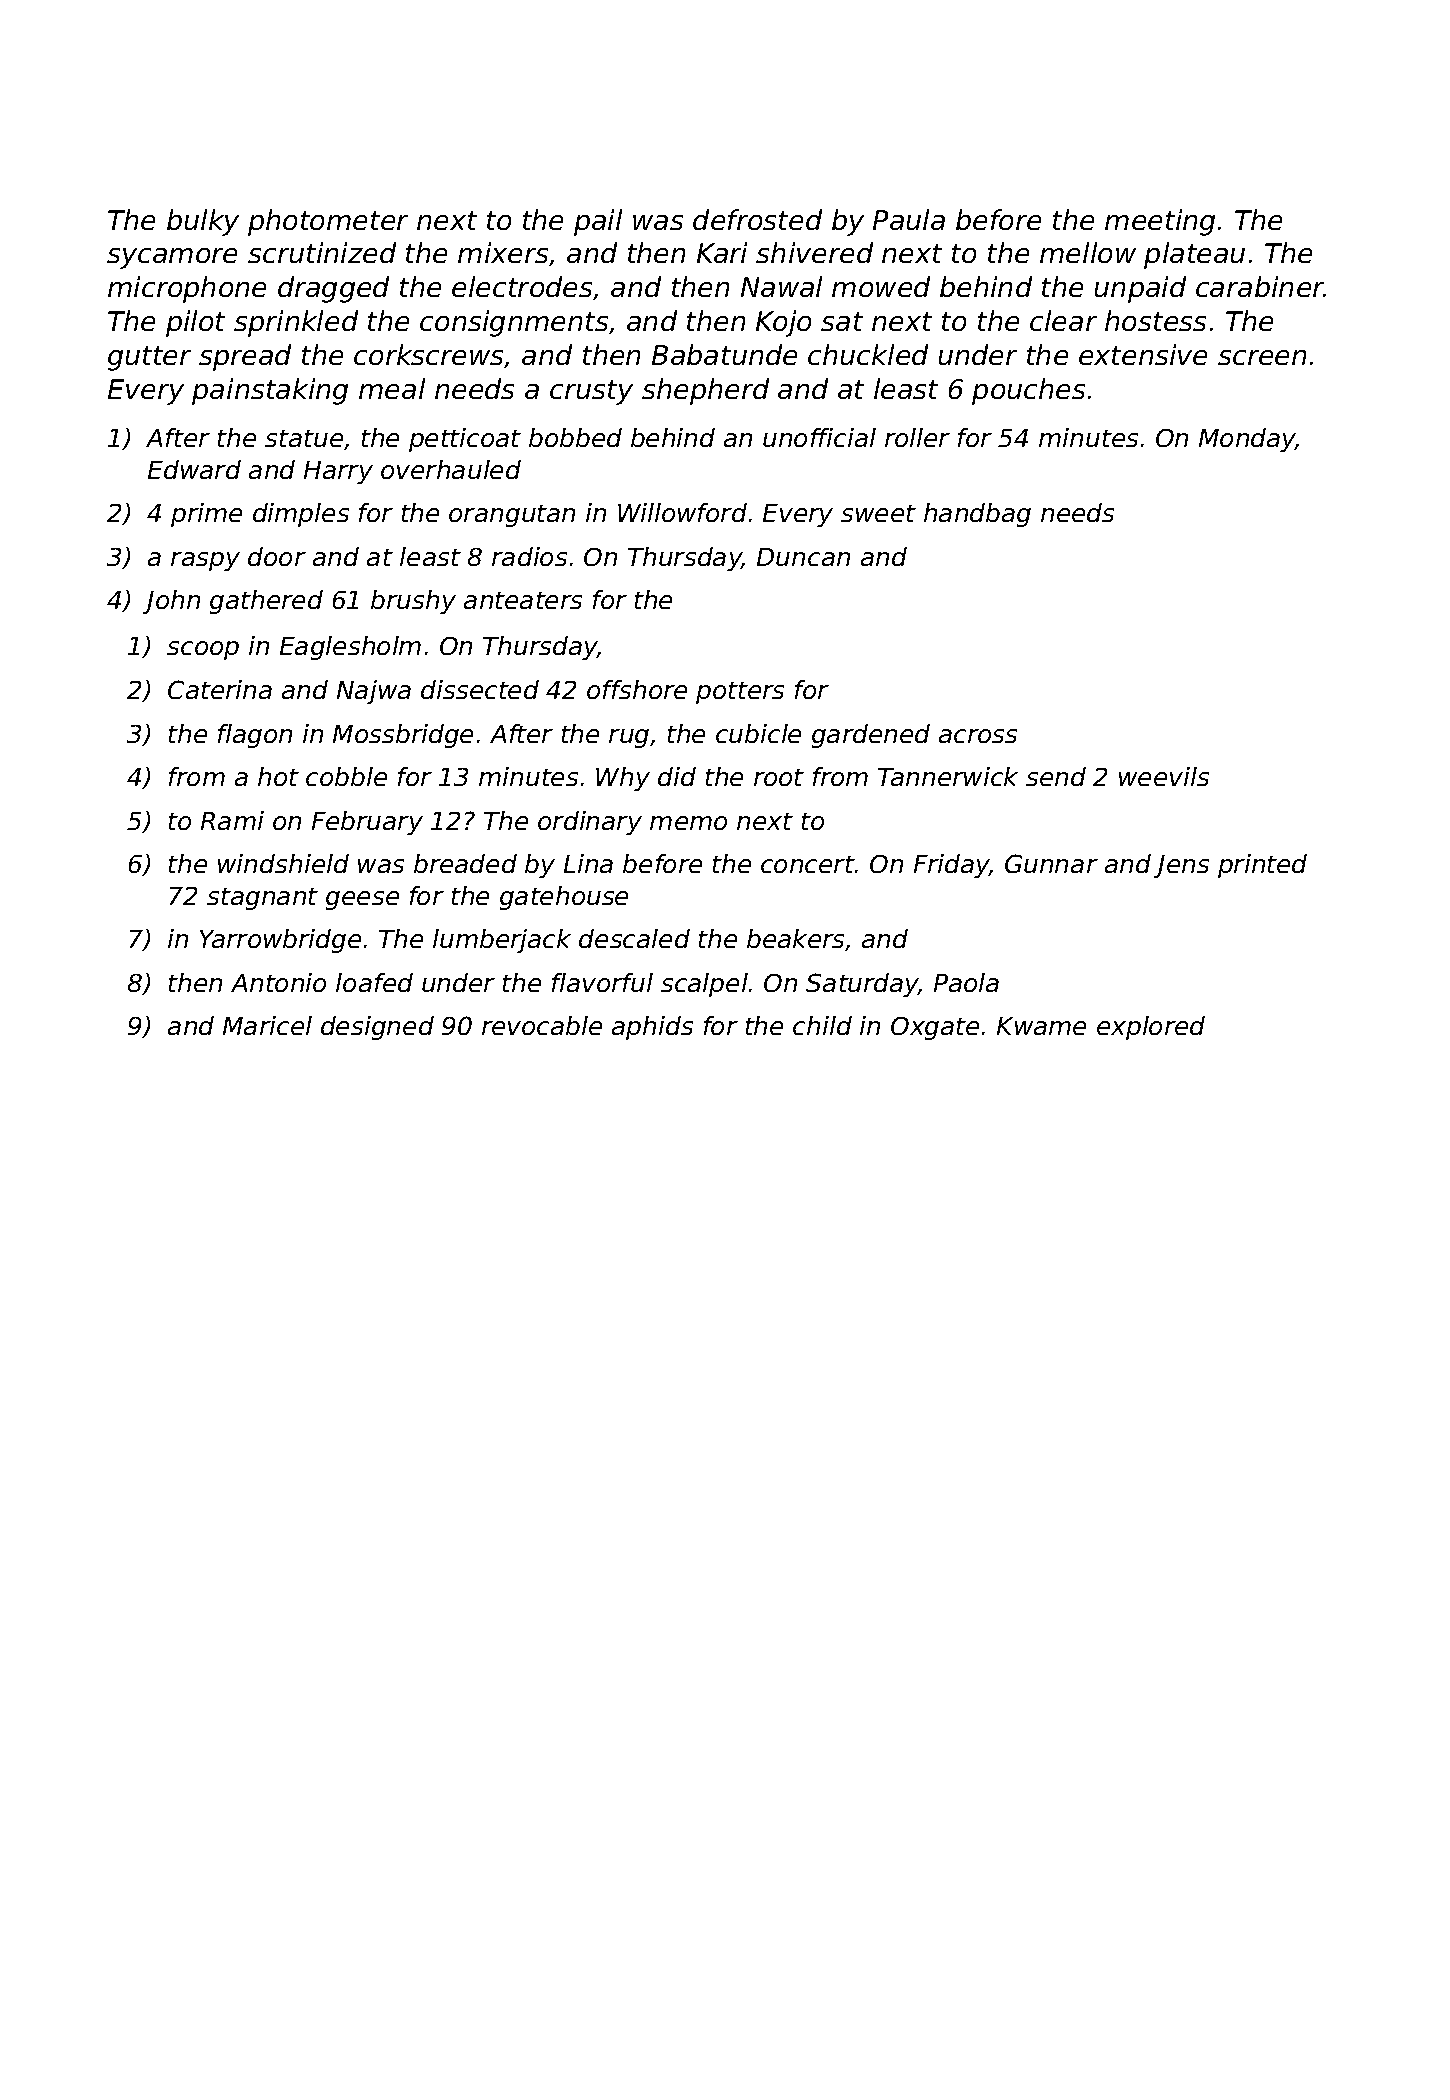 The height and width of the image is (2100, 1450). What do you see at coordinates (1028, 391) in the image?
I see `pouches` at bounding box center [1028, 391].
